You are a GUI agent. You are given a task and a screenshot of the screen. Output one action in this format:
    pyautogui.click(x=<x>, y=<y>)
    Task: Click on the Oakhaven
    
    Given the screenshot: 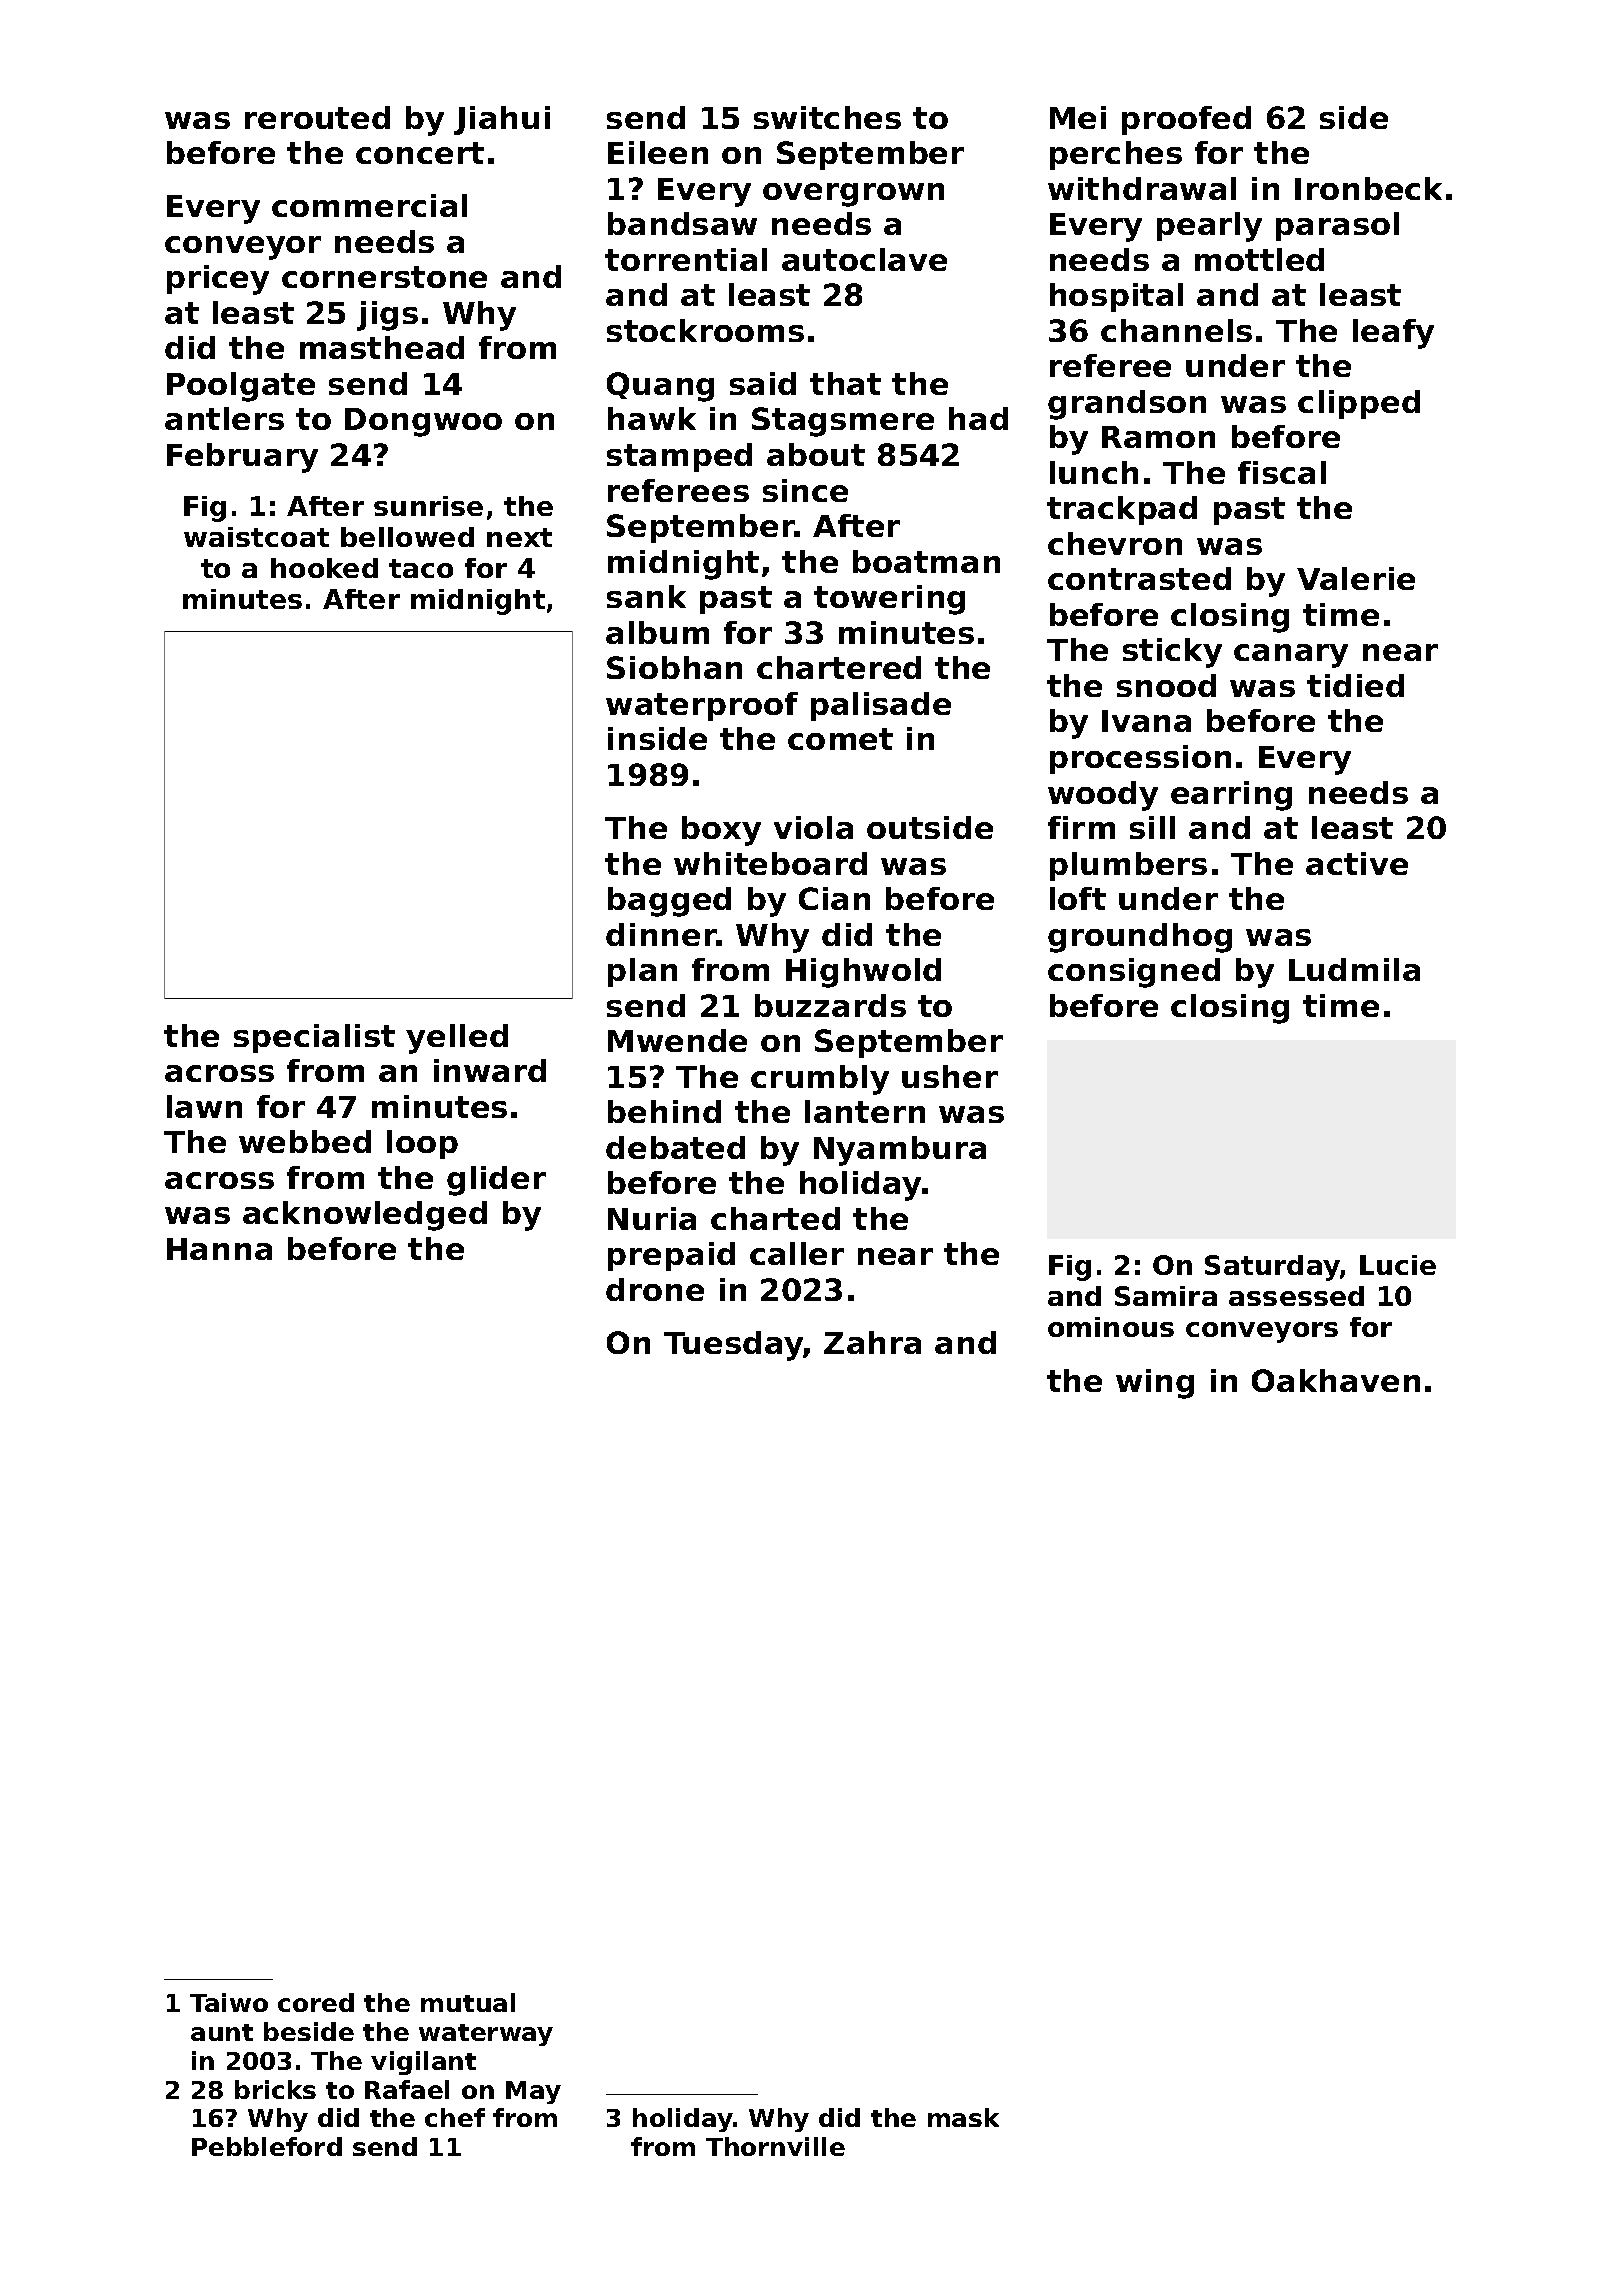 What is the action you would take?
    pyautogui.click(x=1336, y=1380)
